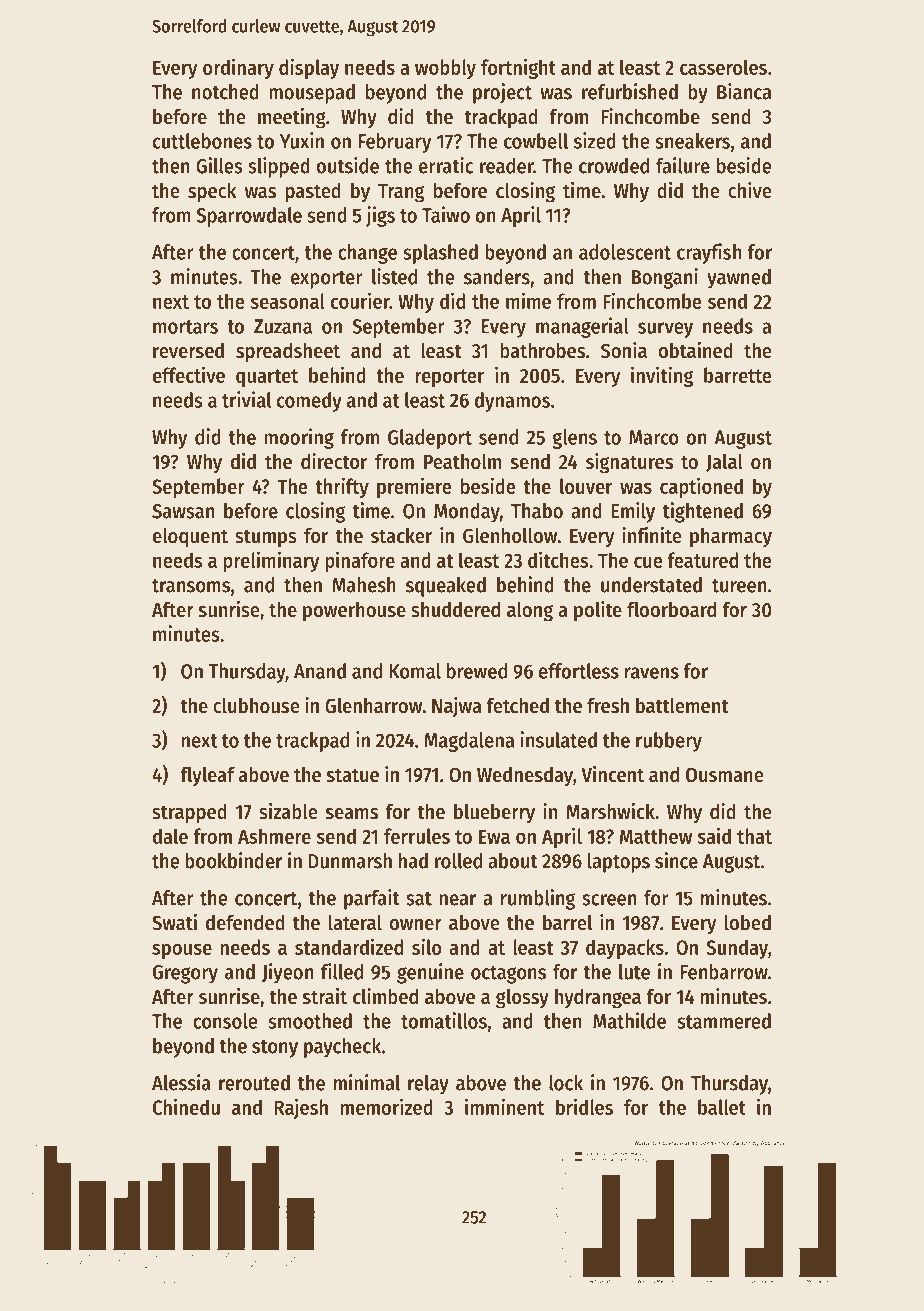 The height and width of the image is (1311, 924). I want to click on Peatholm, so click(462, 461).
